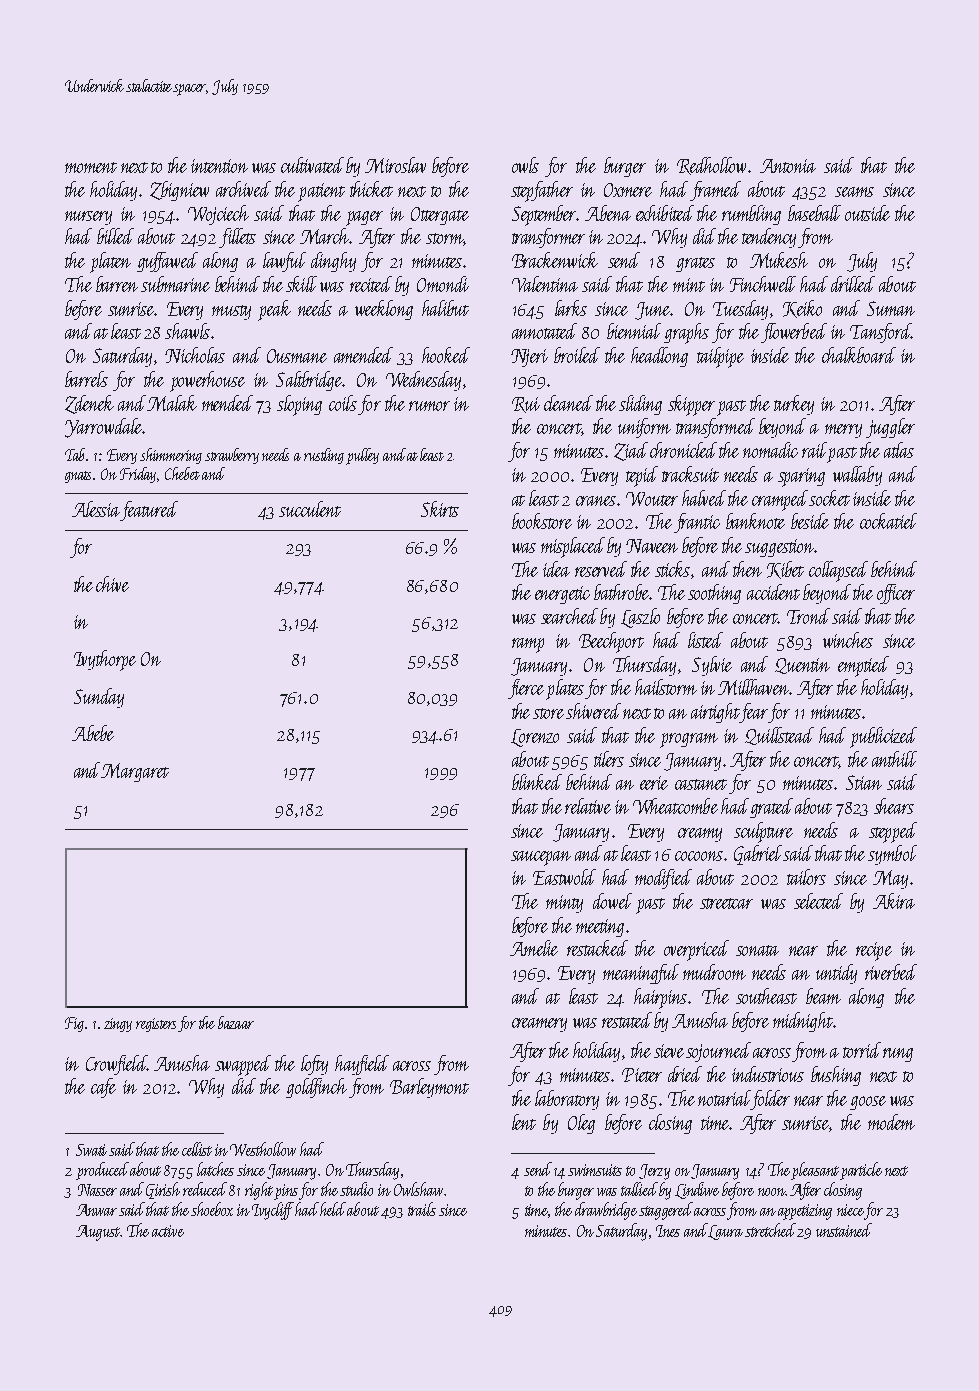 Image resolution: width=979 pixels, height=1391 pixels. I want to click on cafe, so click(103, 1088).
